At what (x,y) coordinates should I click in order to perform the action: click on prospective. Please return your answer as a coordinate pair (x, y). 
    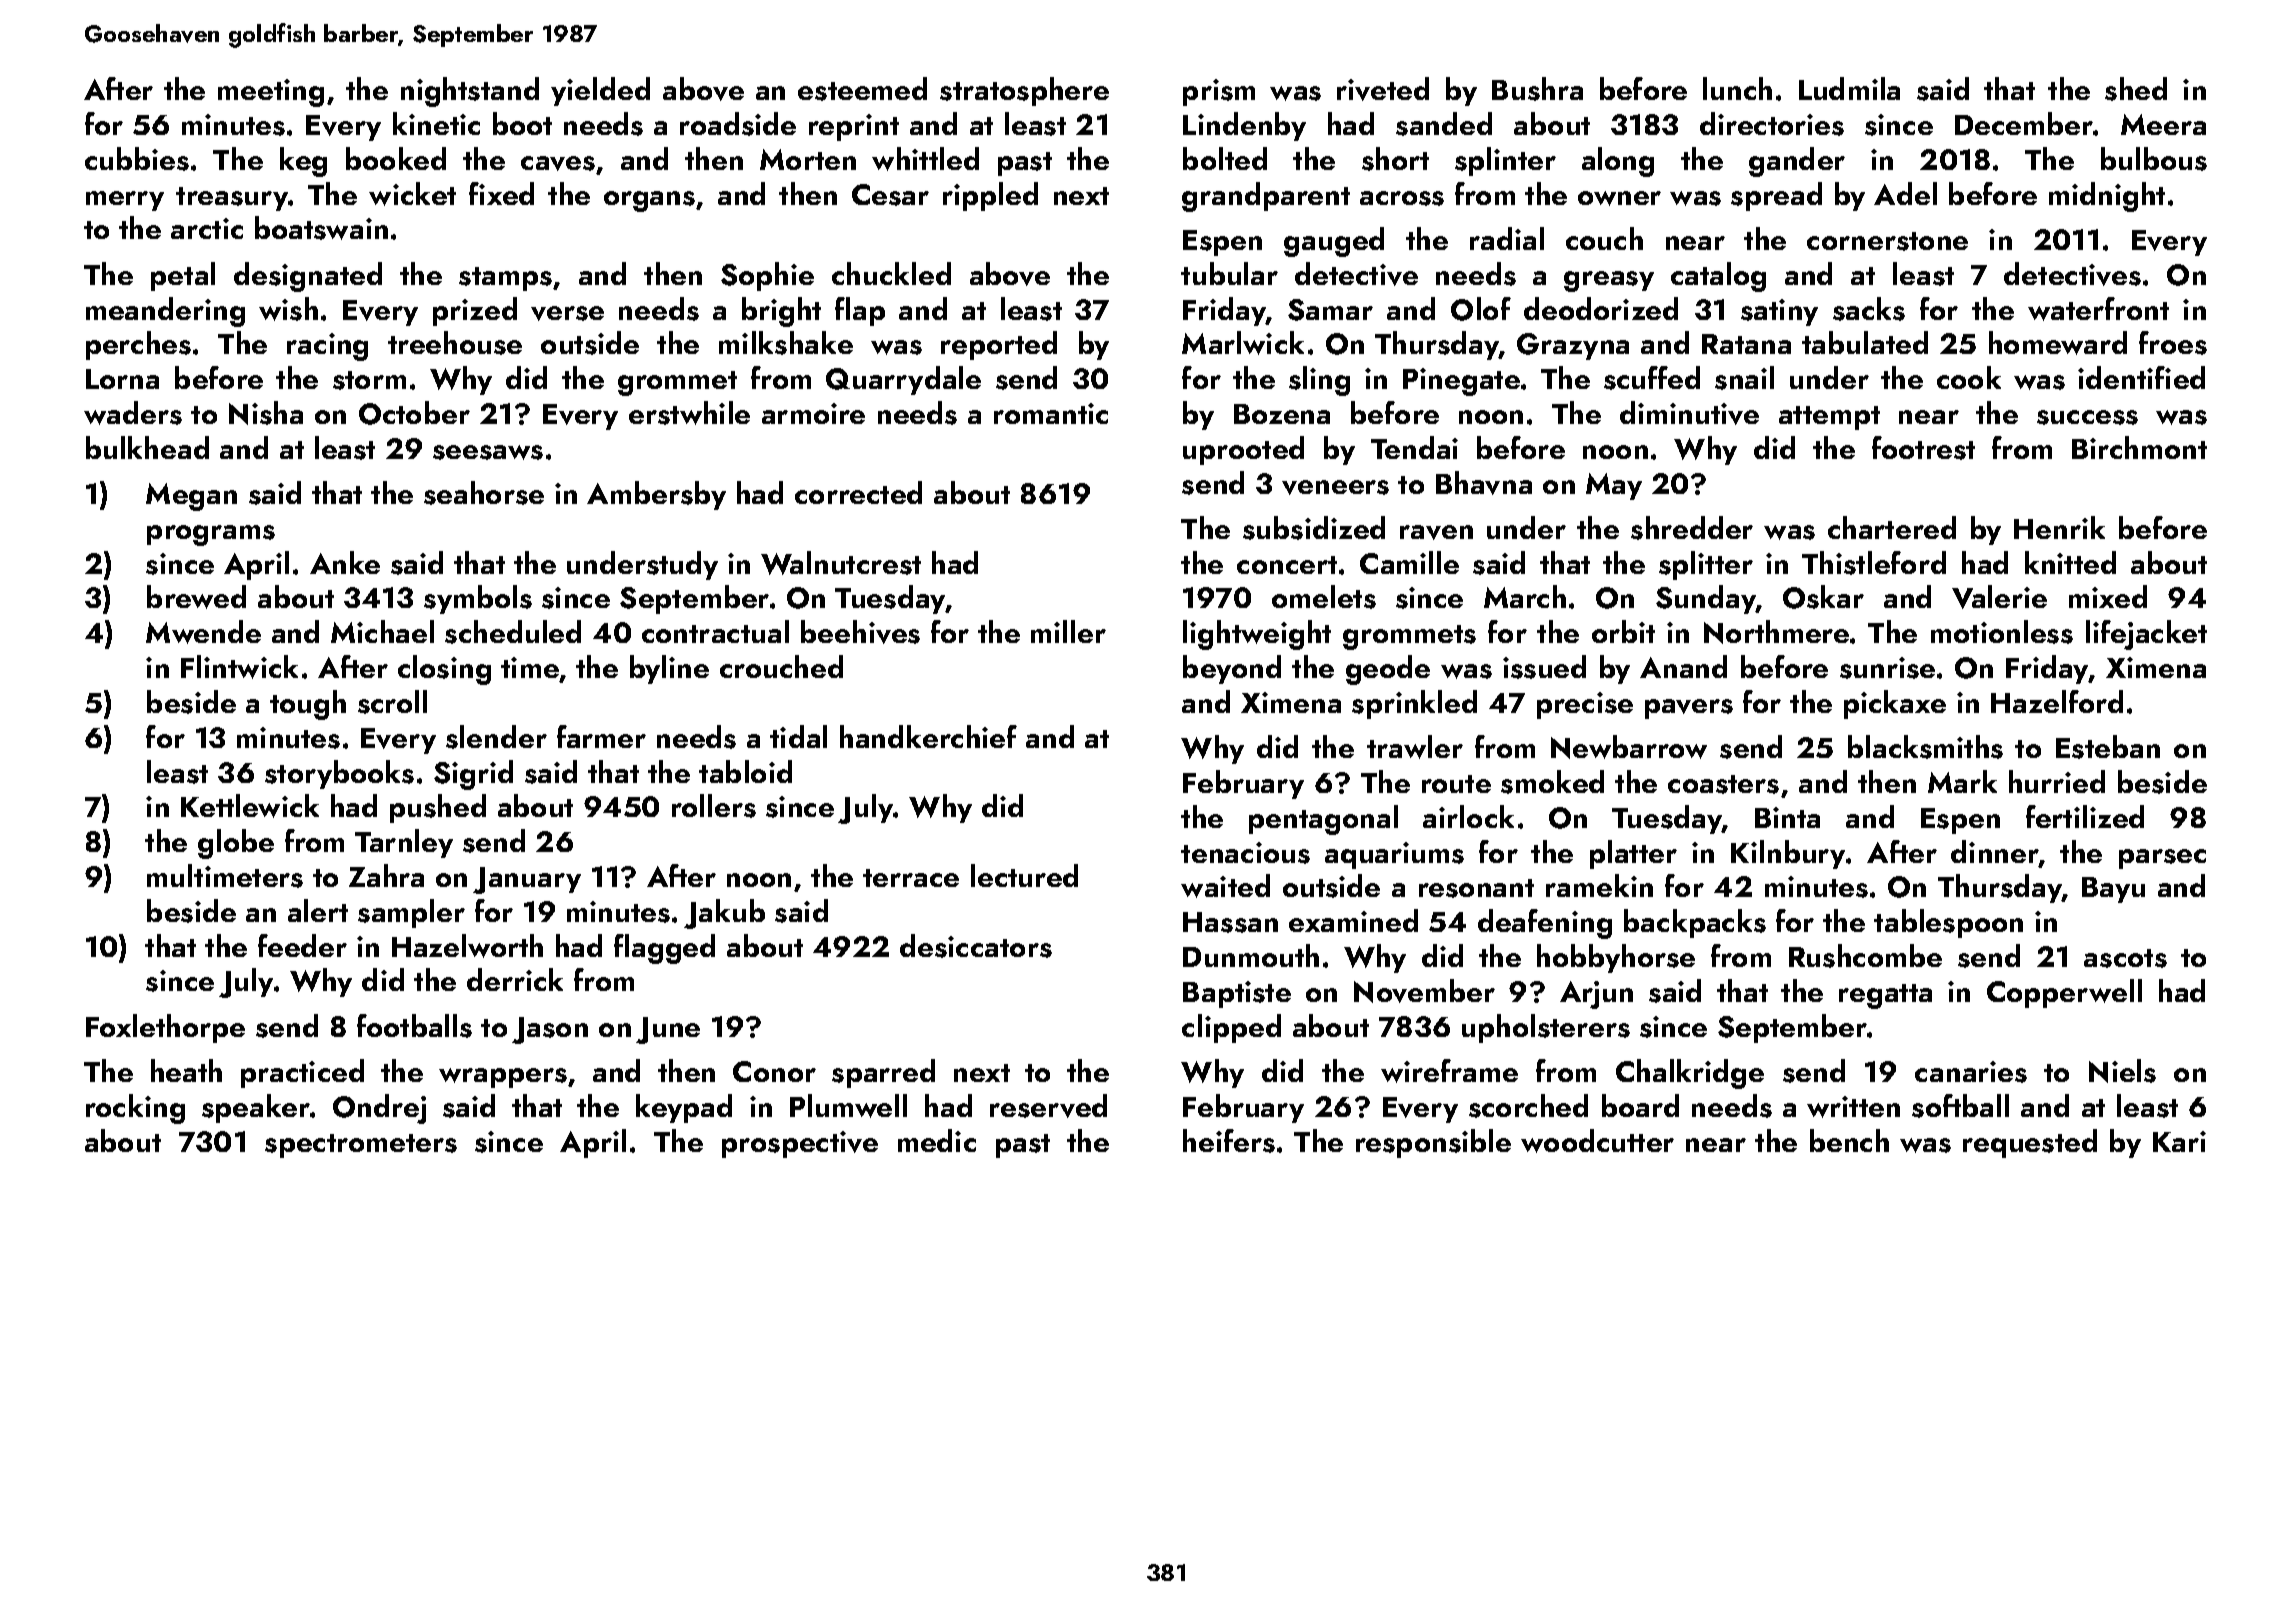
    Looking at the image, I should click on (800, 1144).
